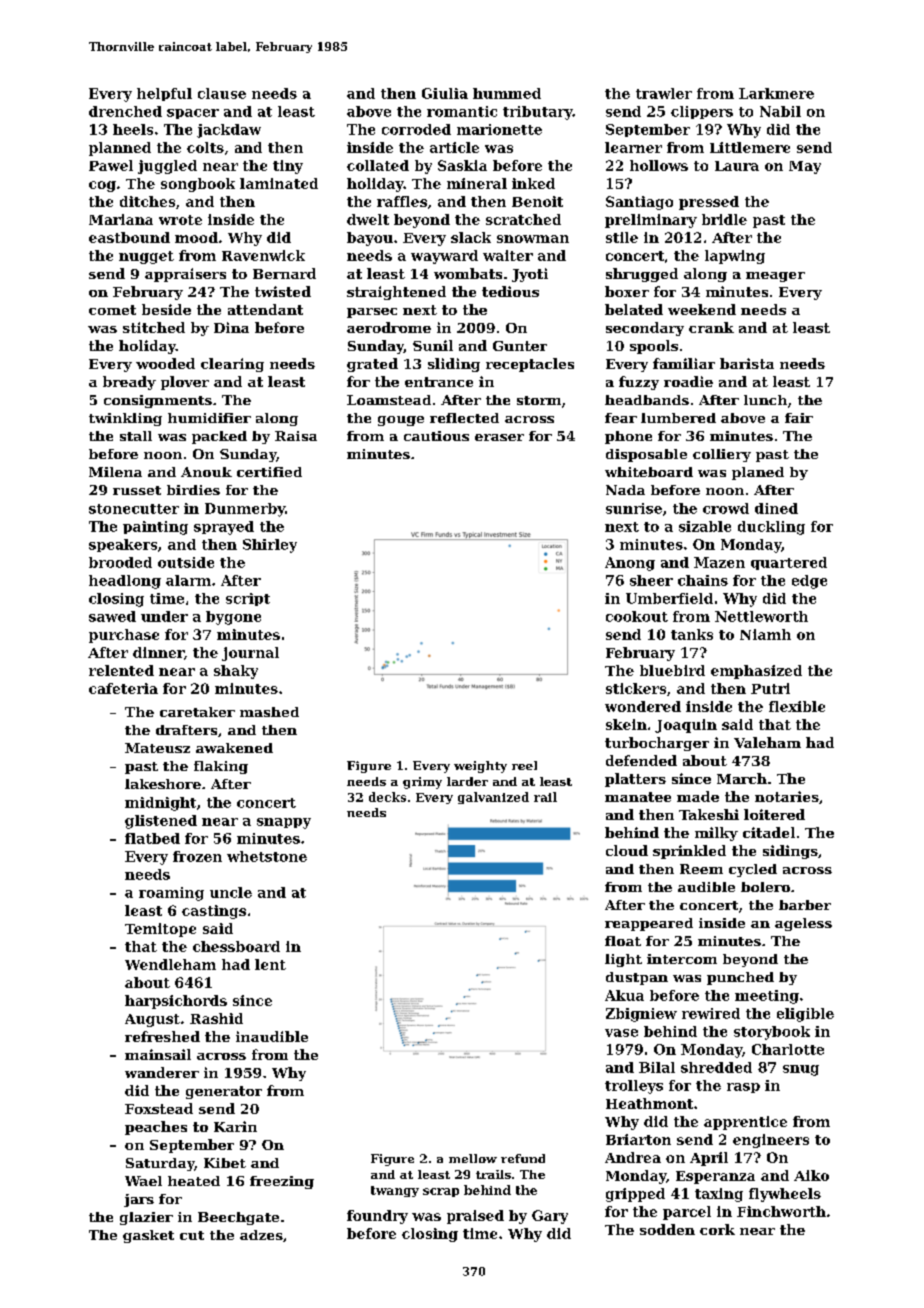 The height and width of the page is (1308, 924). I want to click on Beechgate, so click(238, 1218).
